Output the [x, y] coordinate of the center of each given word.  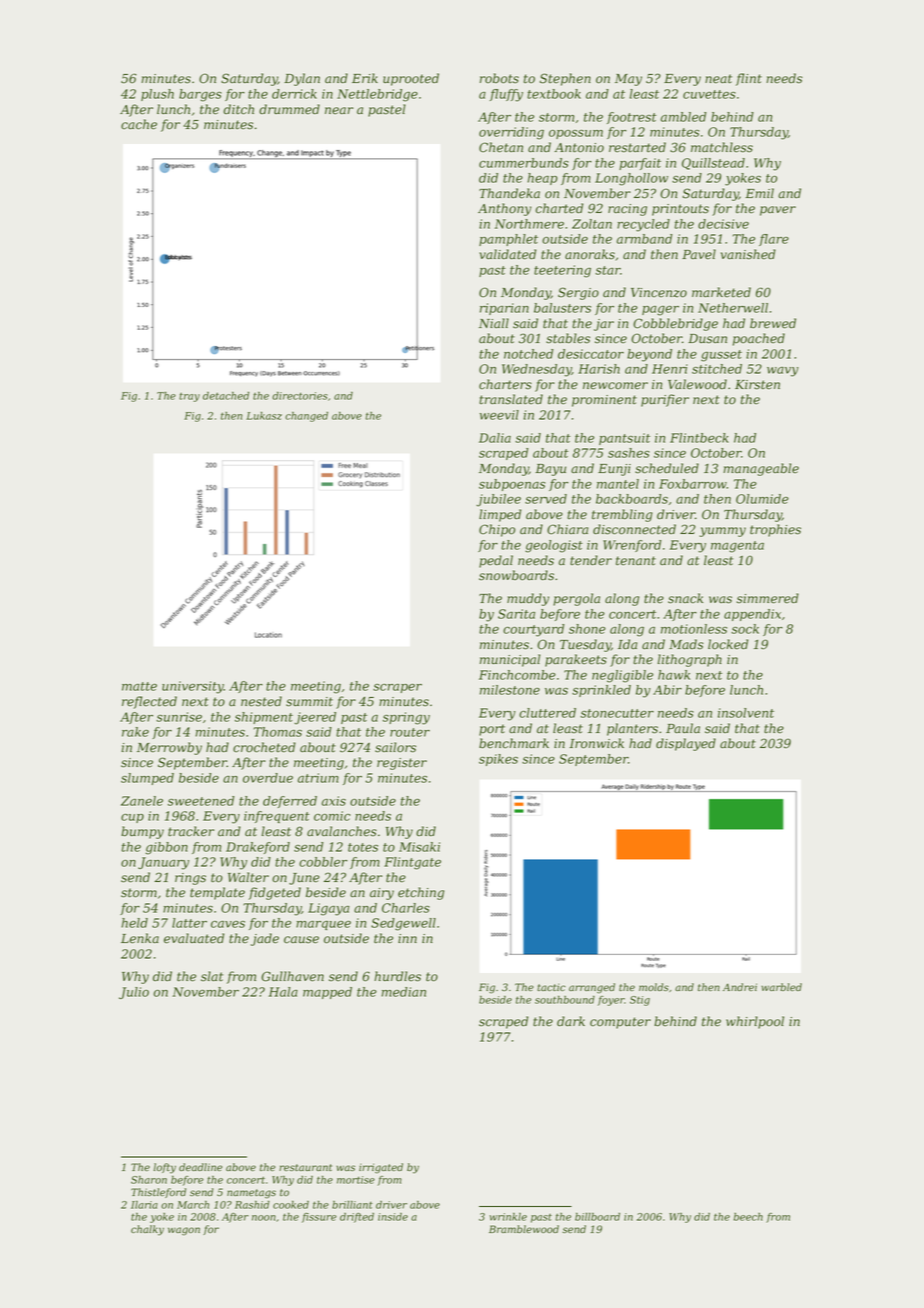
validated [507, 254]
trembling [622, 515]
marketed [721, 292]
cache [139, 124]
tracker [191, 831]
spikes [498, 760]
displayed [686, 744]
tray [189, 397]
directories [300, 396]
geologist [554, 546]
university [193, 687]
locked [728, 644]
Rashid [252, 1205]
